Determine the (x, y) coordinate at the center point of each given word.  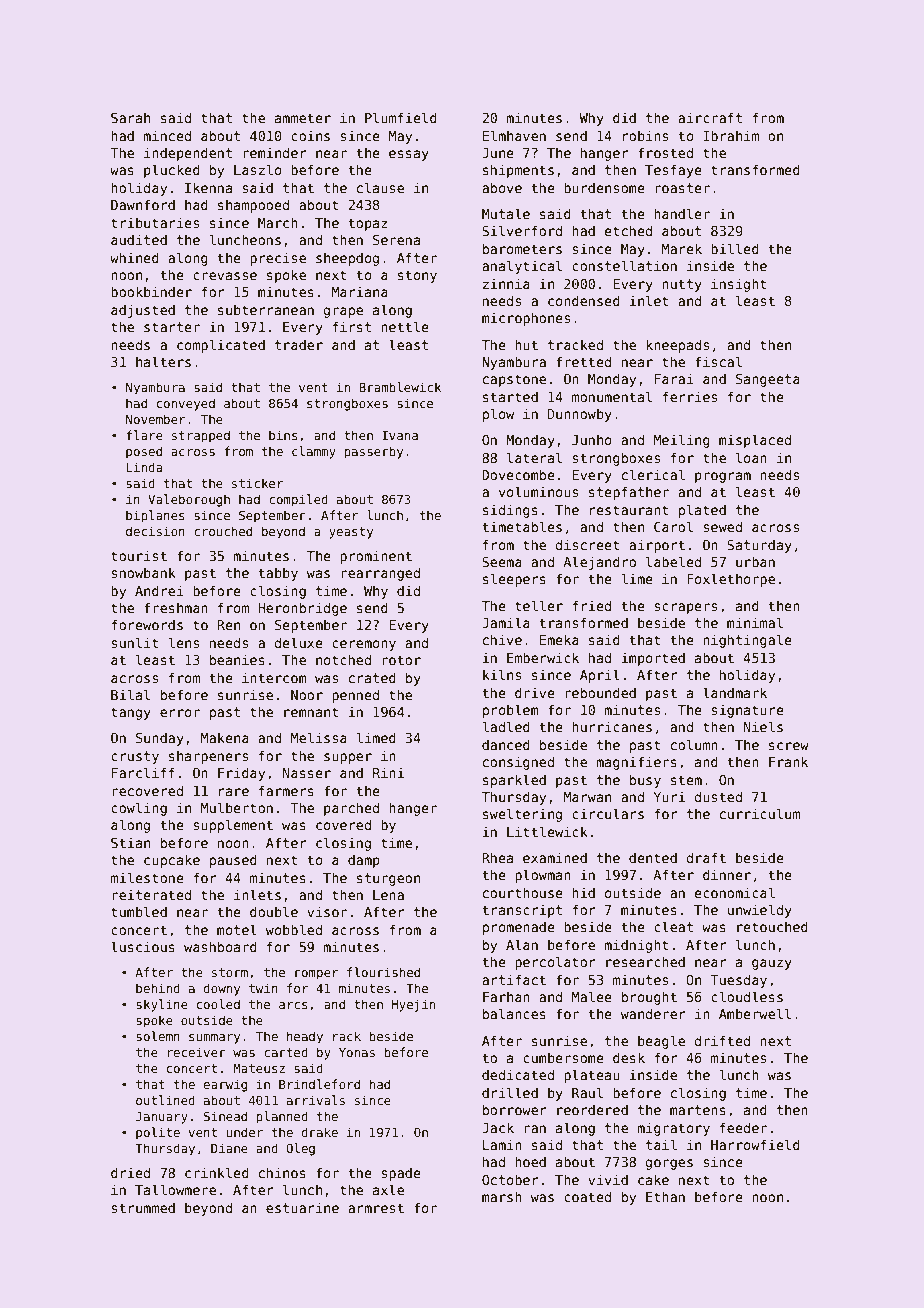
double (274, 911)
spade (401, 1174)
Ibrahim (731, 135)
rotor (401, 660)
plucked (172, 171)
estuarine (302, 1207)
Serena (396, 240)
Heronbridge (302, 609)
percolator (555, 963)
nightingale (747, 641)
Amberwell (755, 1013)
